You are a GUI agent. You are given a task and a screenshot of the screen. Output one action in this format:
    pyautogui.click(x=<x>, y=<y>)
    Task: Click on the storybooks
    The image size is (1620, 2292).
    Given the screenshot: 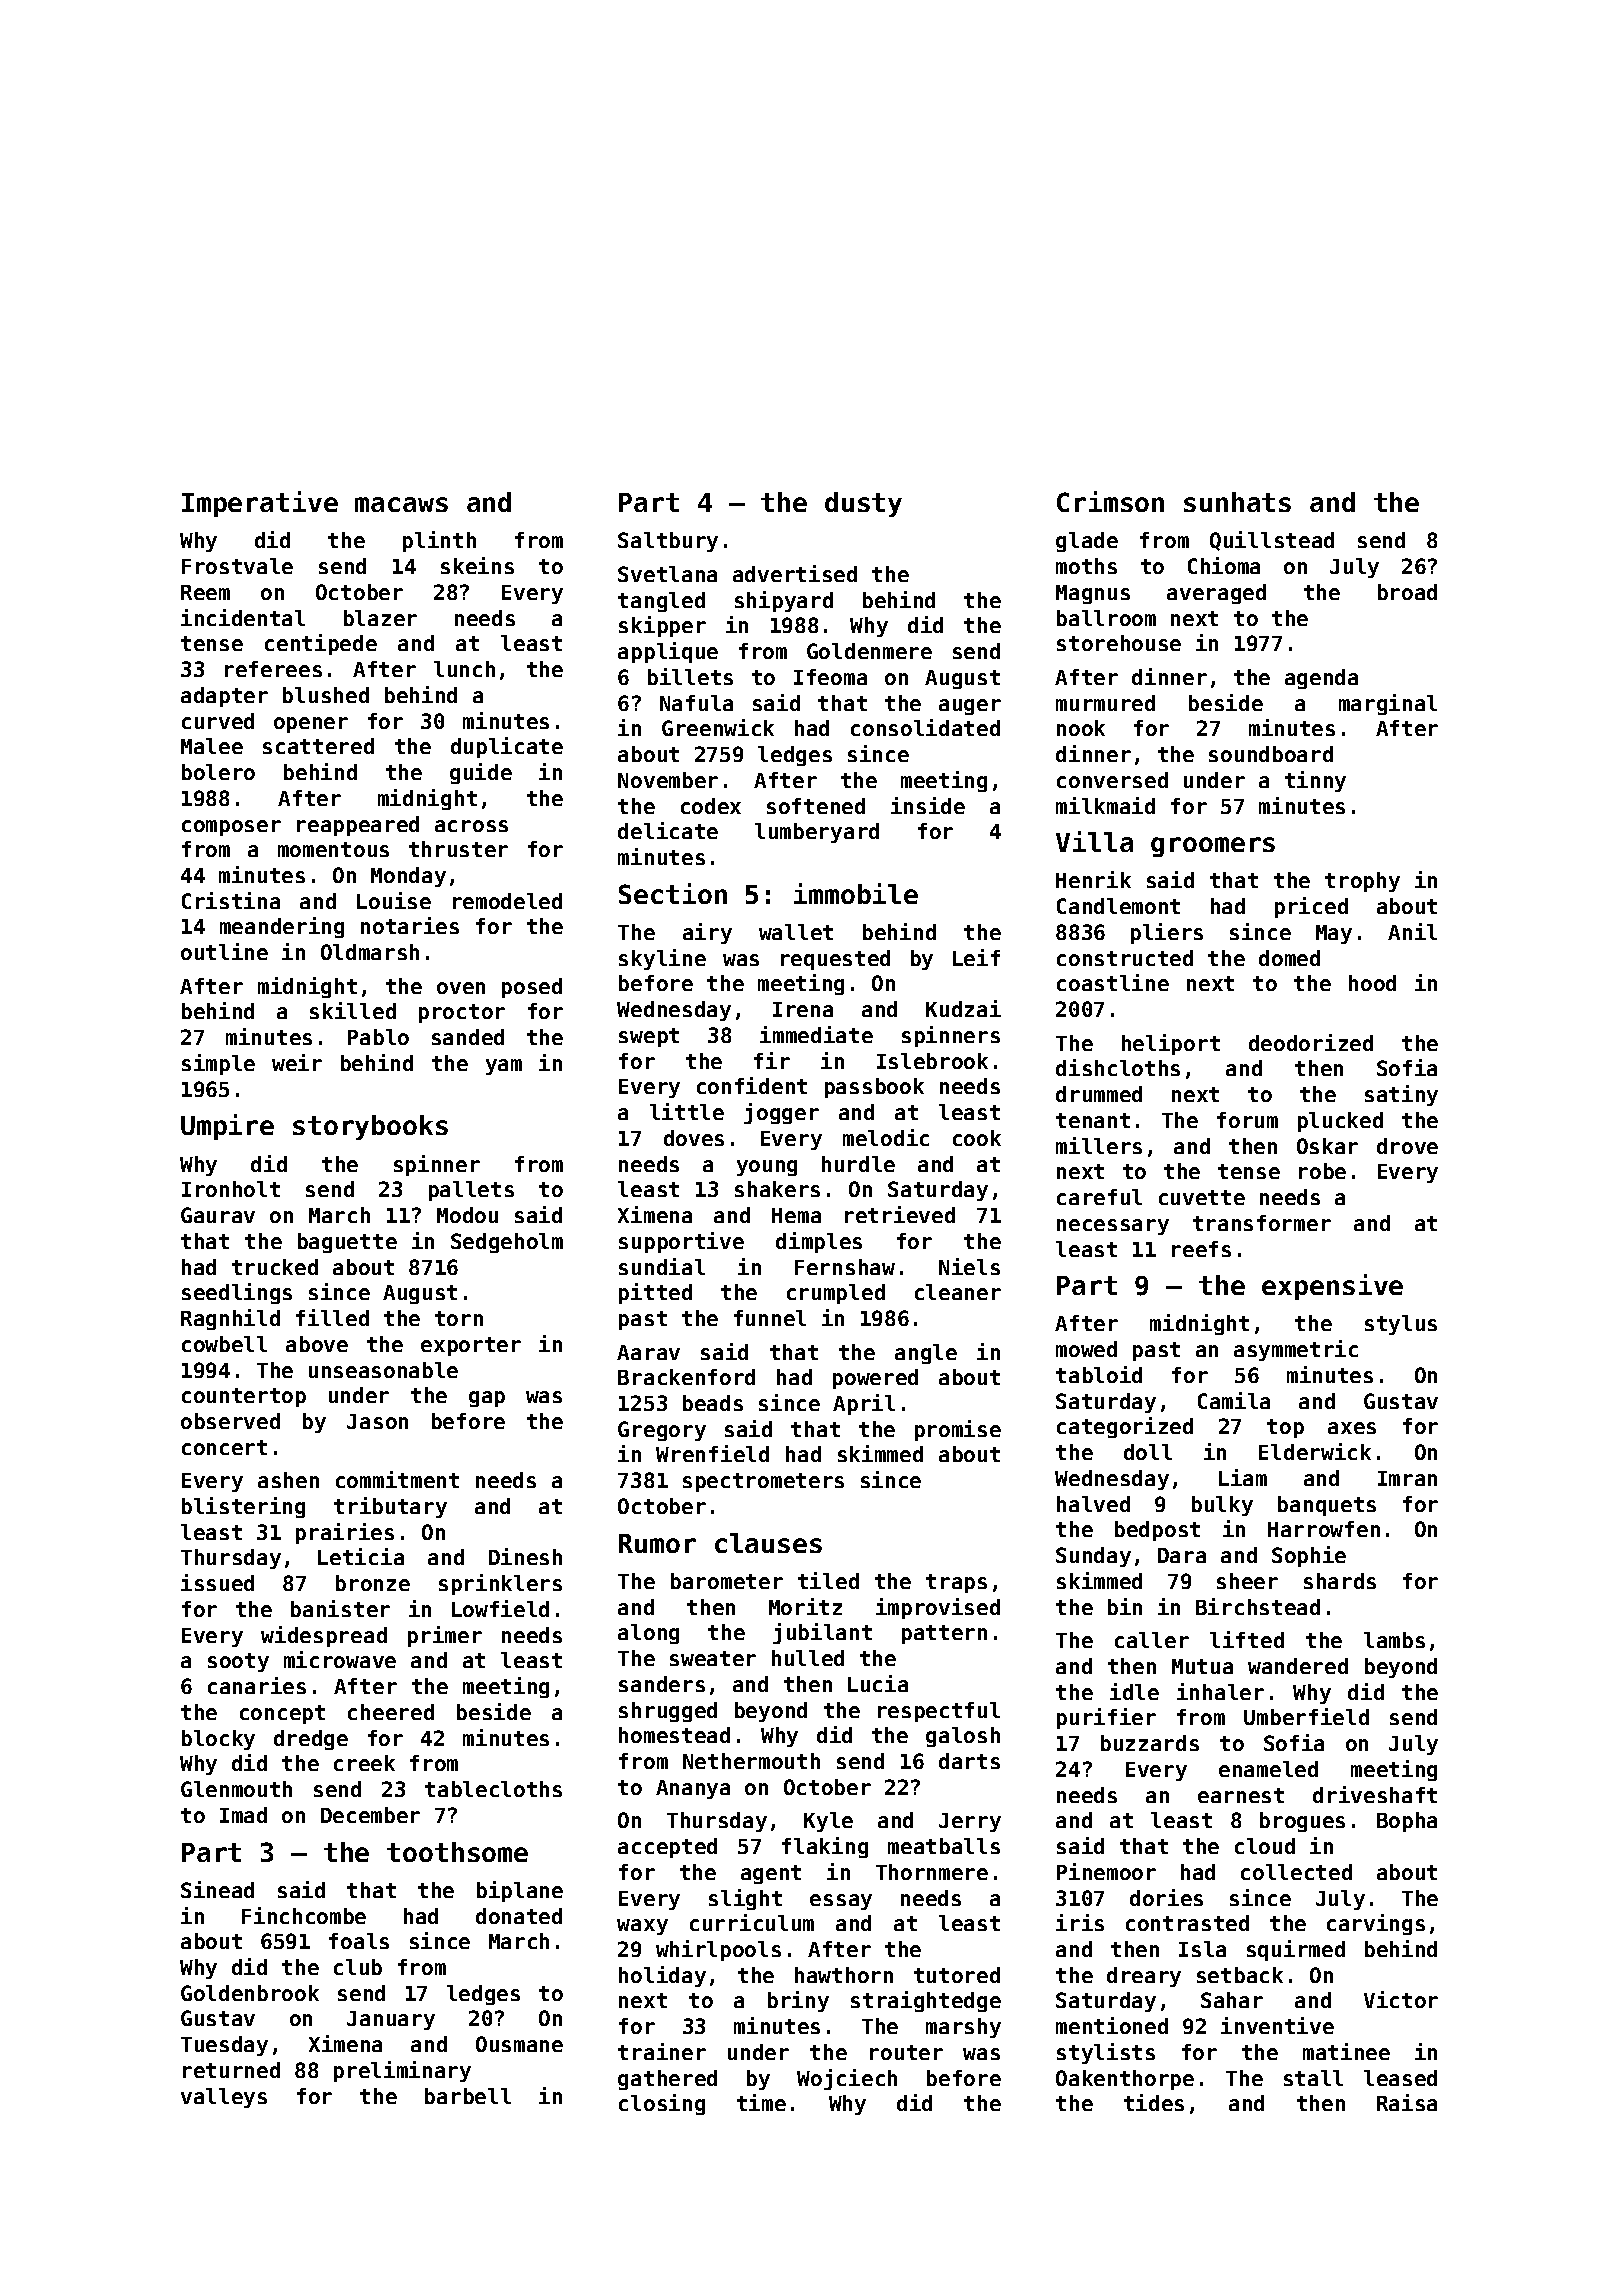 What is the action you would take?
    pyautogui.click(x=370, y=1127)
